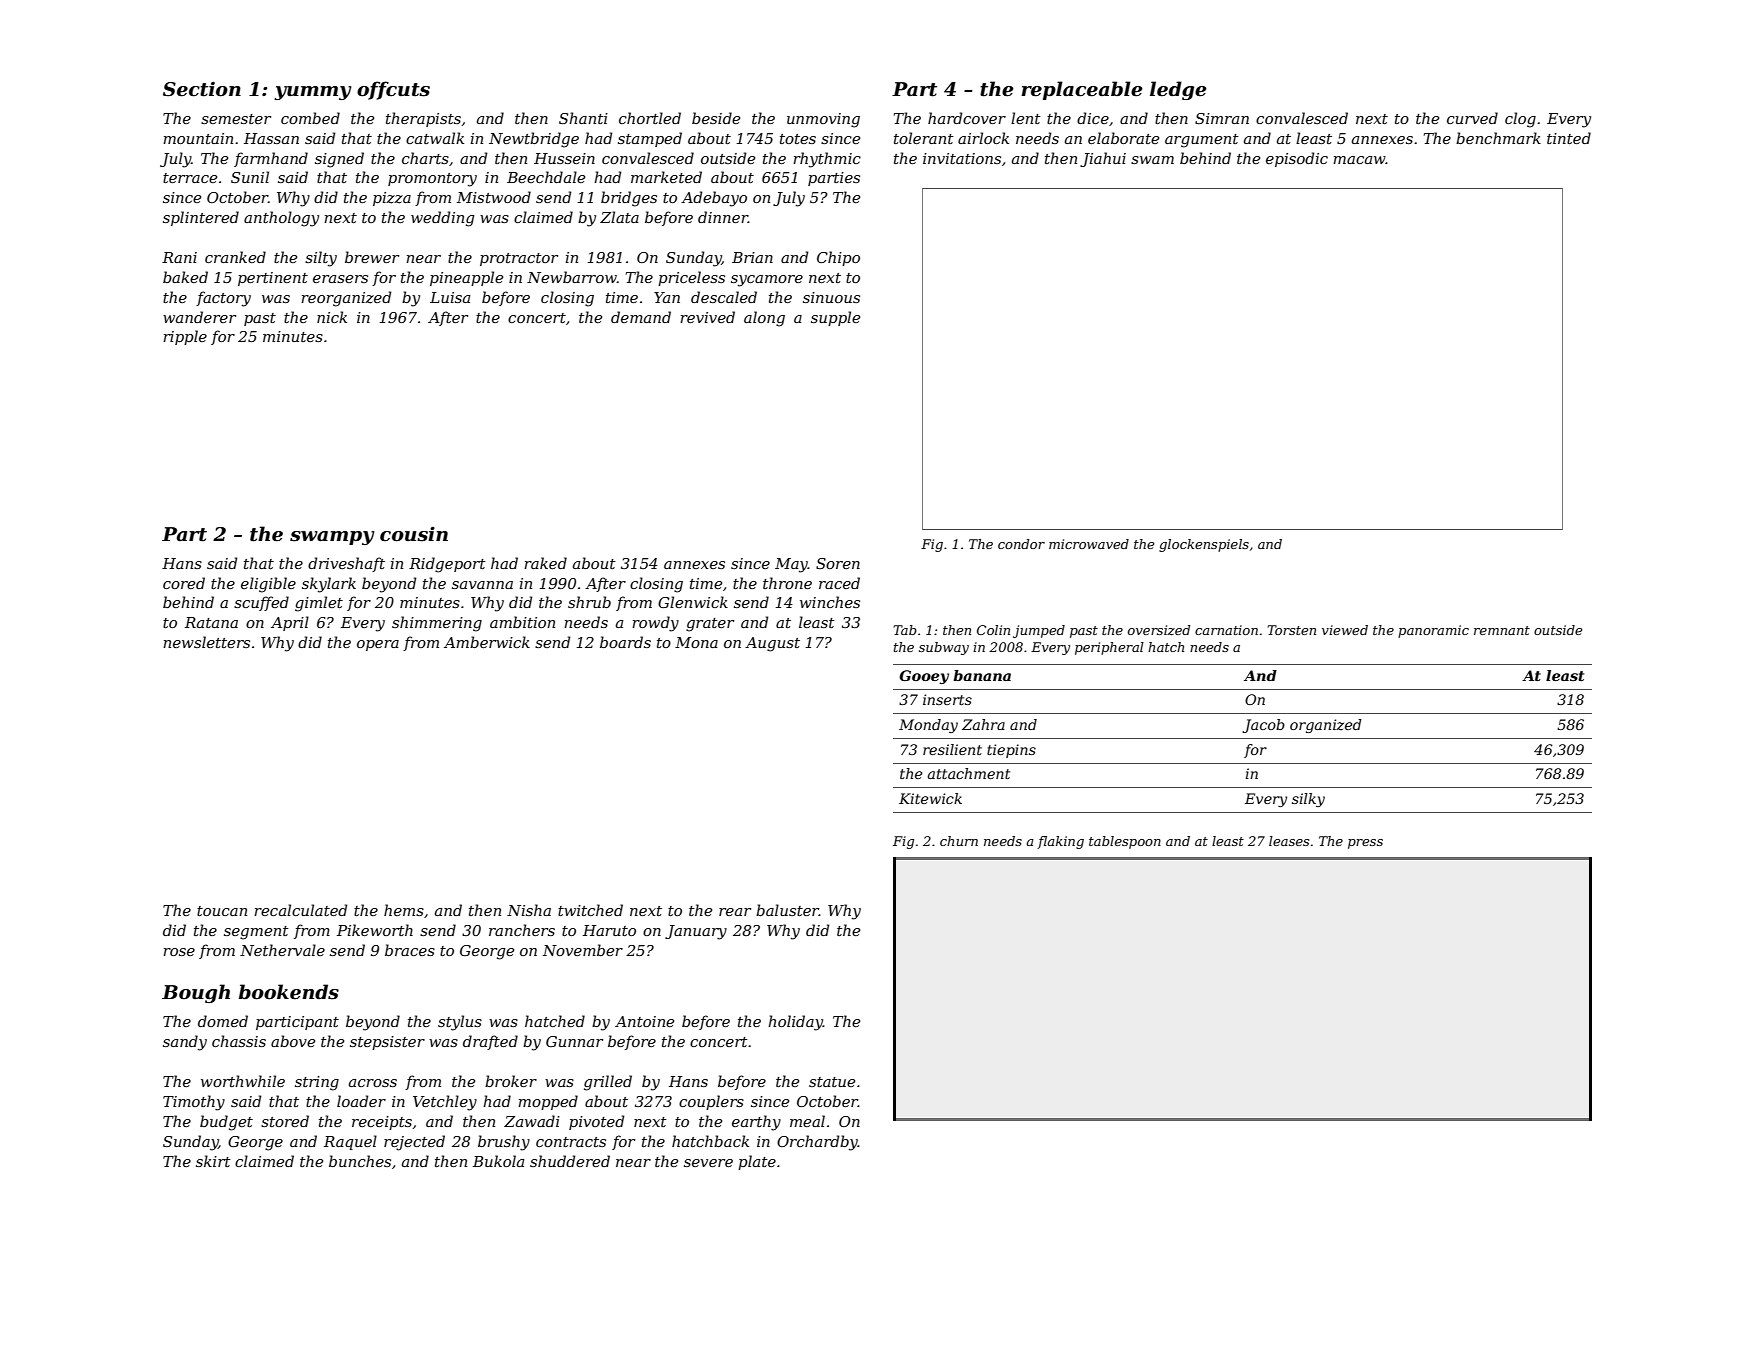  I want to click on microwaved, so click(1089, 544).
